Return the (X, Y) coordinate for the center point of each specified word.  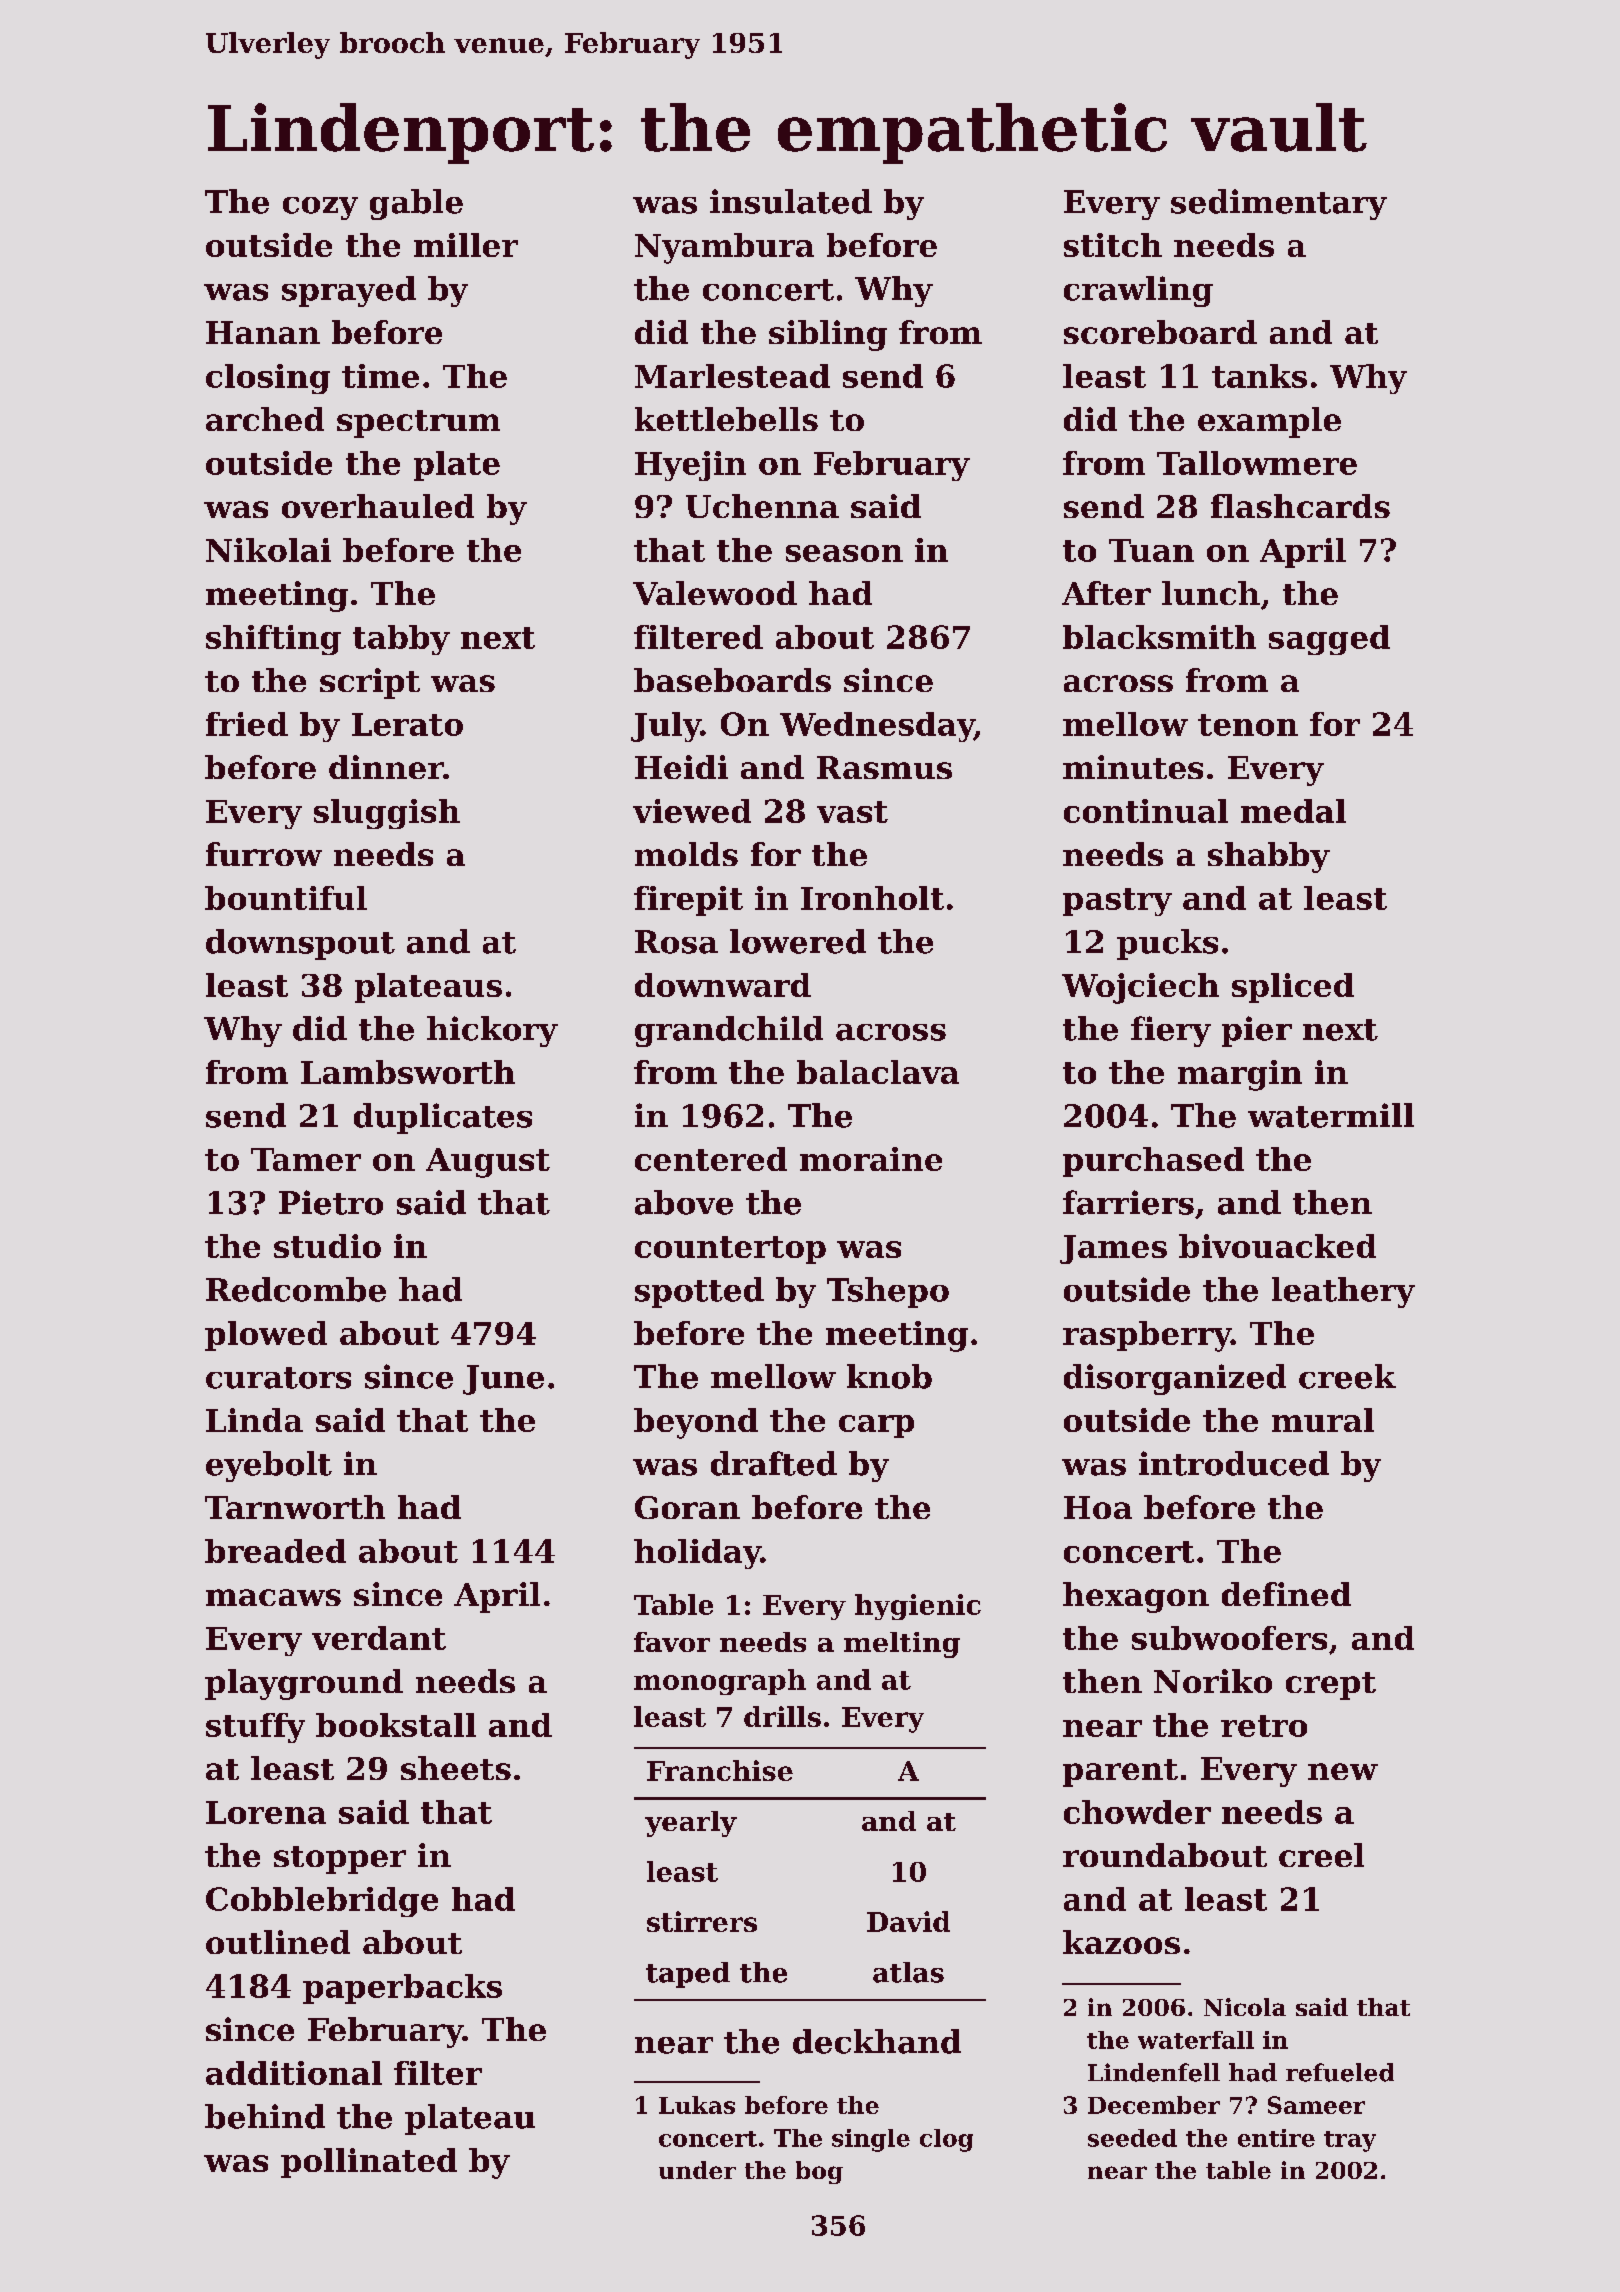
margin (1240, 1075)
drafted (774, 1463)
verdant (379, 1638)
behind (265, 2116)
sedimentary (1279, 204)
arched (265, 419)
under (697, 2170)
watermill (1331, 1115)
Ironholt (872, 898)
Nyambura (724, 248)
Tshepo (888, 1292)
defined (1286, 1594)
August (488, 1163)
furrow (264, 854)
